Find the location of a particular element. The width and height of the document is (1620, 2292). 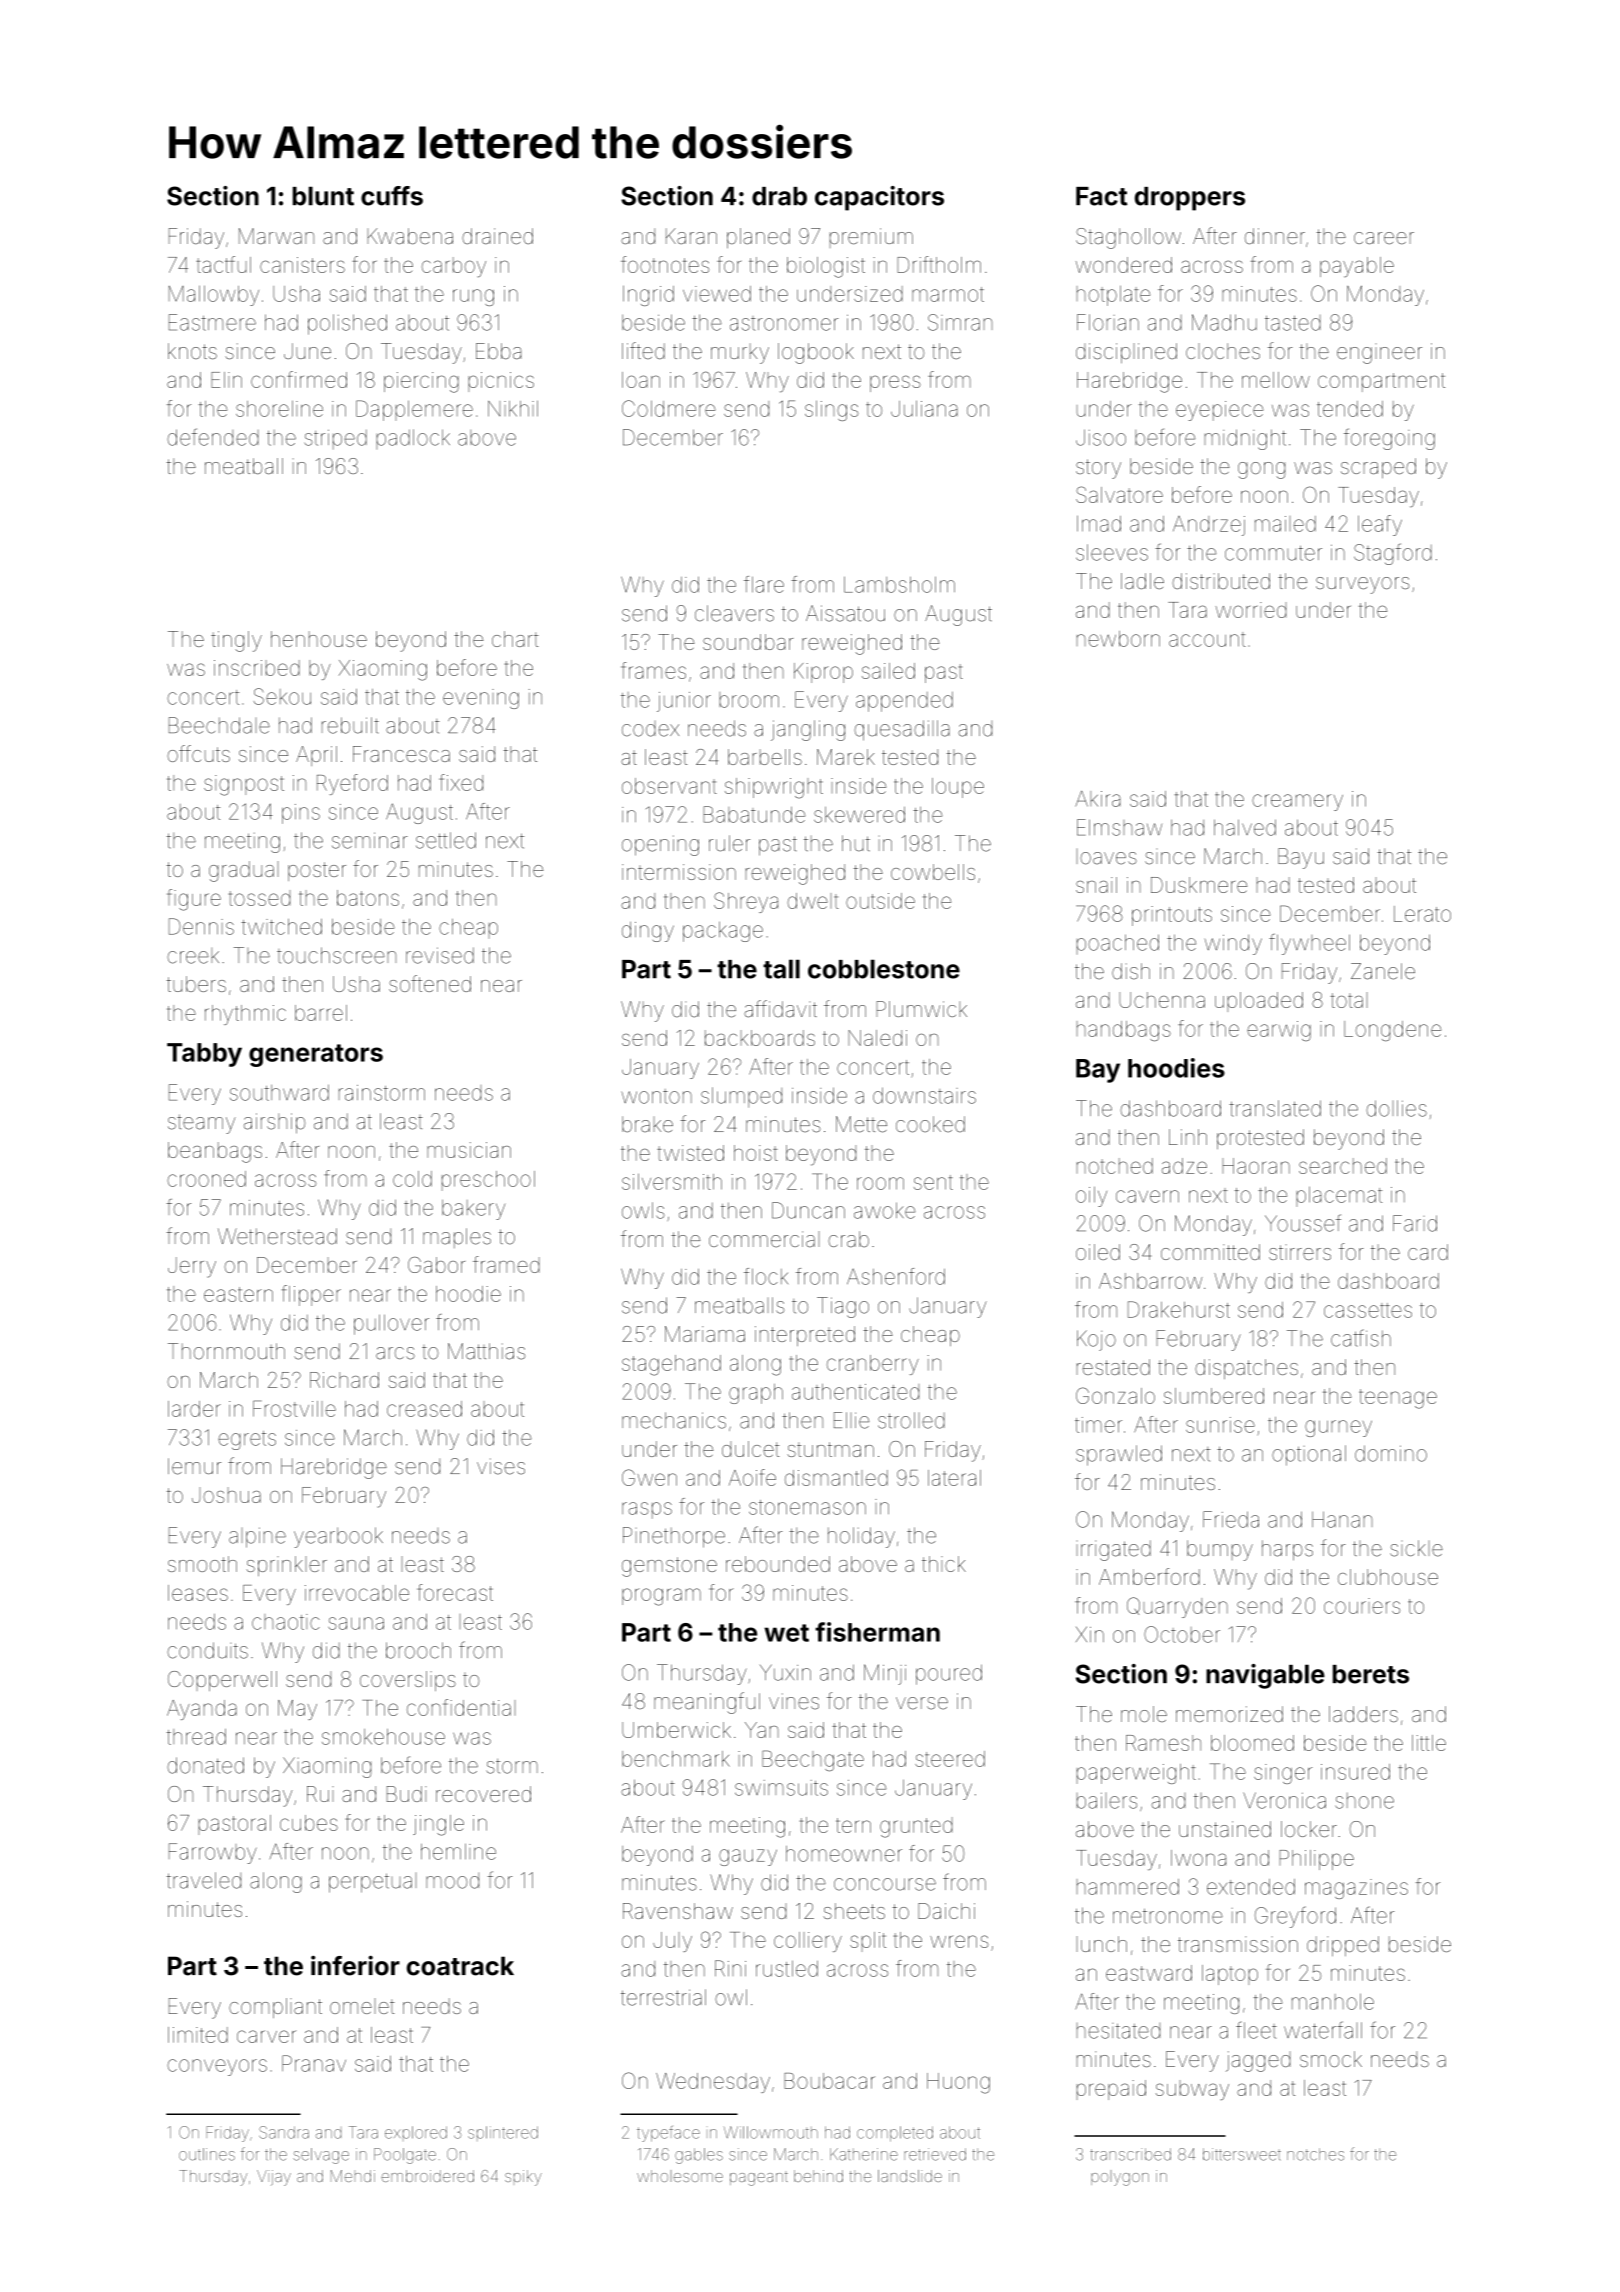

dripped is located at coordinates (1343, 1946).
